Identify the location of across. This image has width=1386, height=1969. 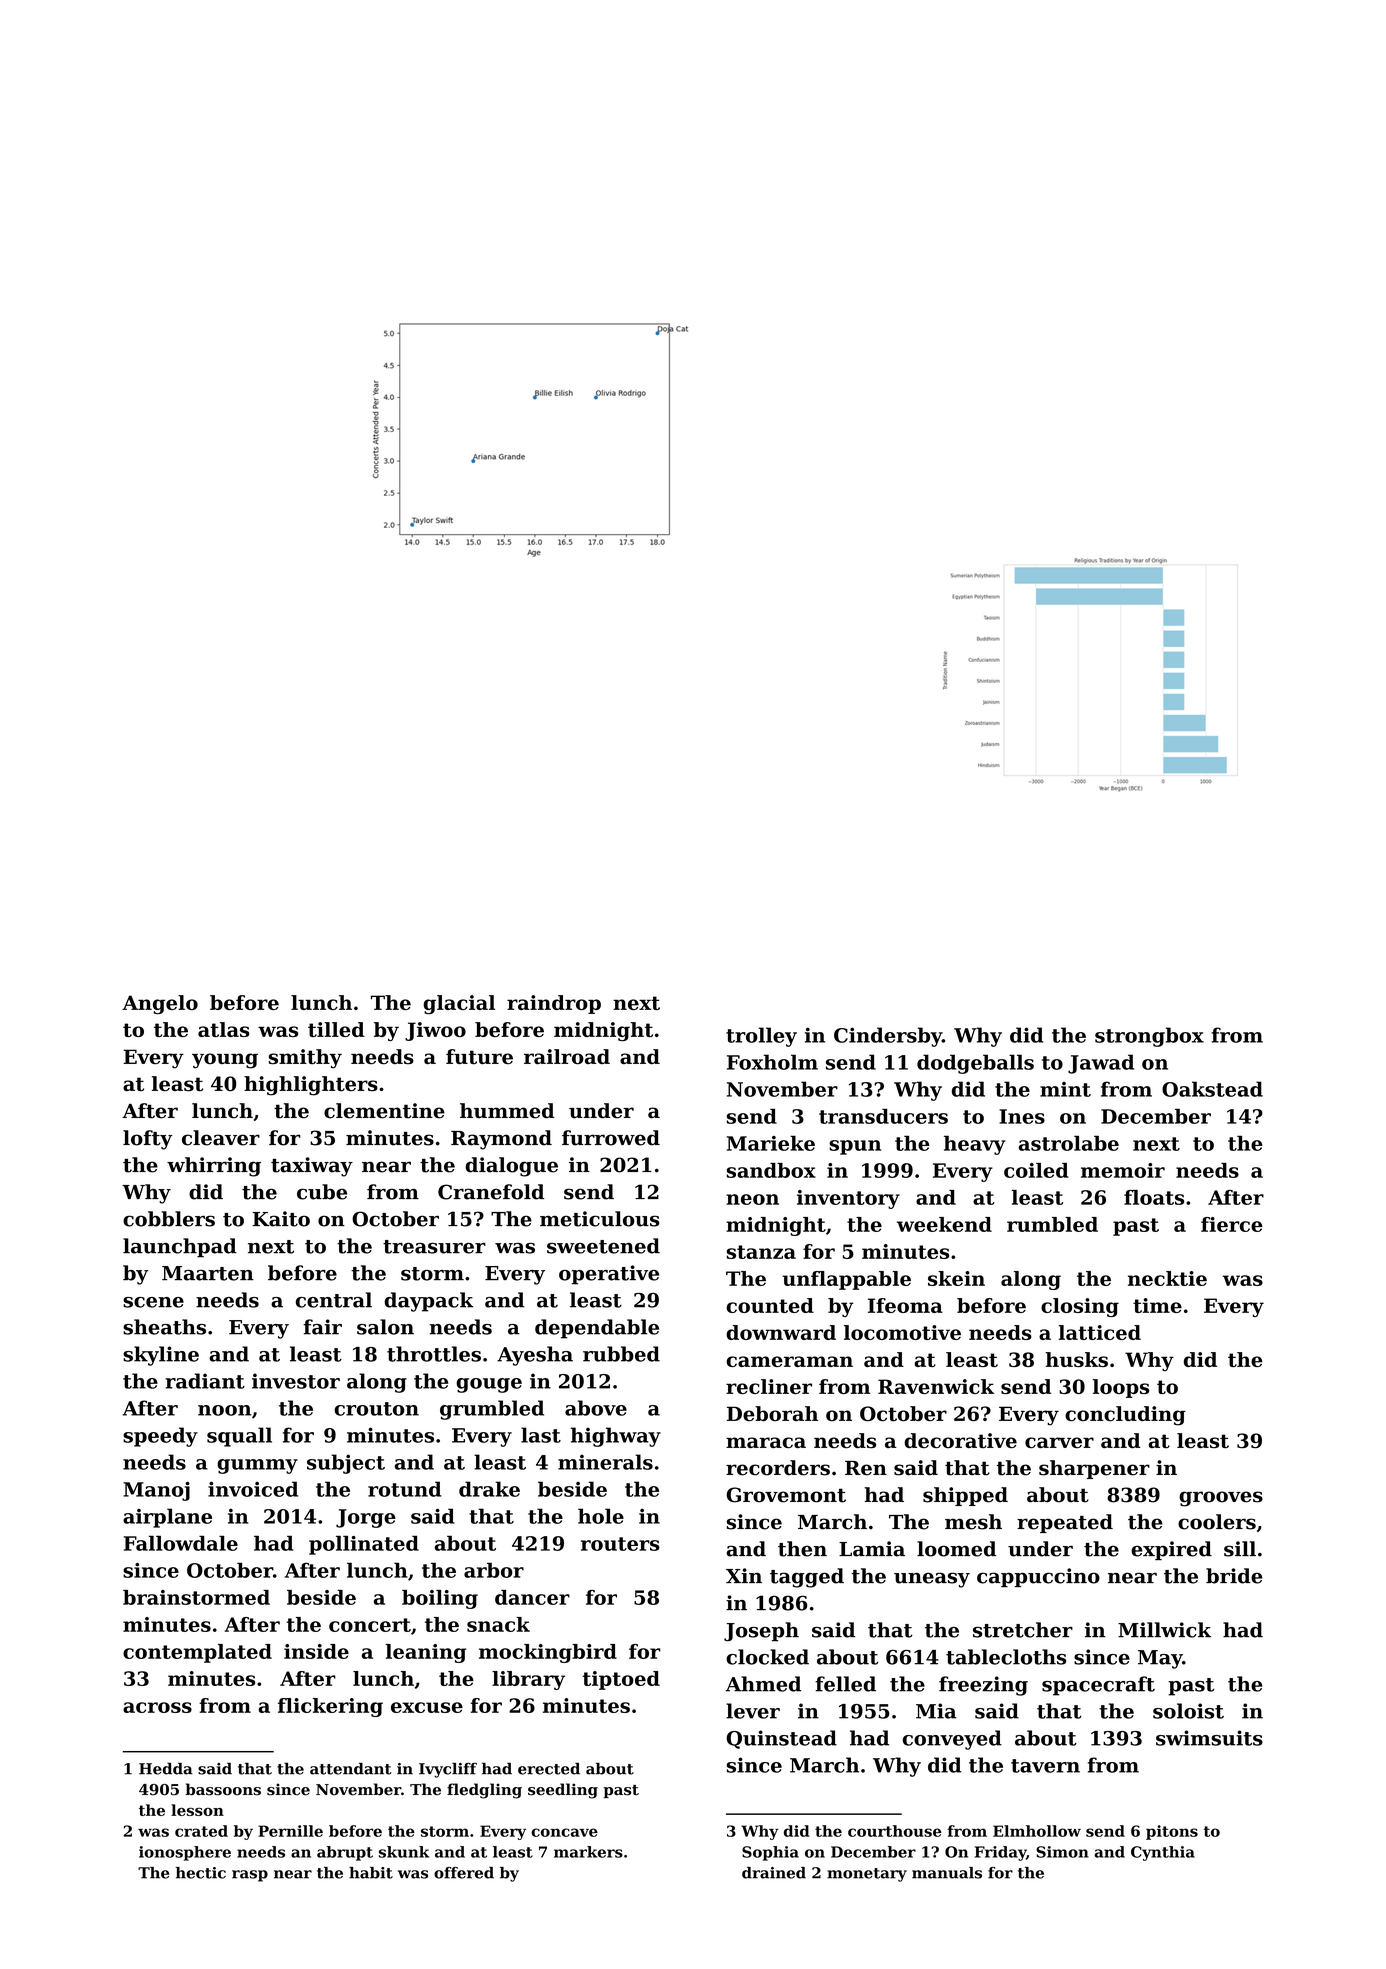
(157, 1707).
